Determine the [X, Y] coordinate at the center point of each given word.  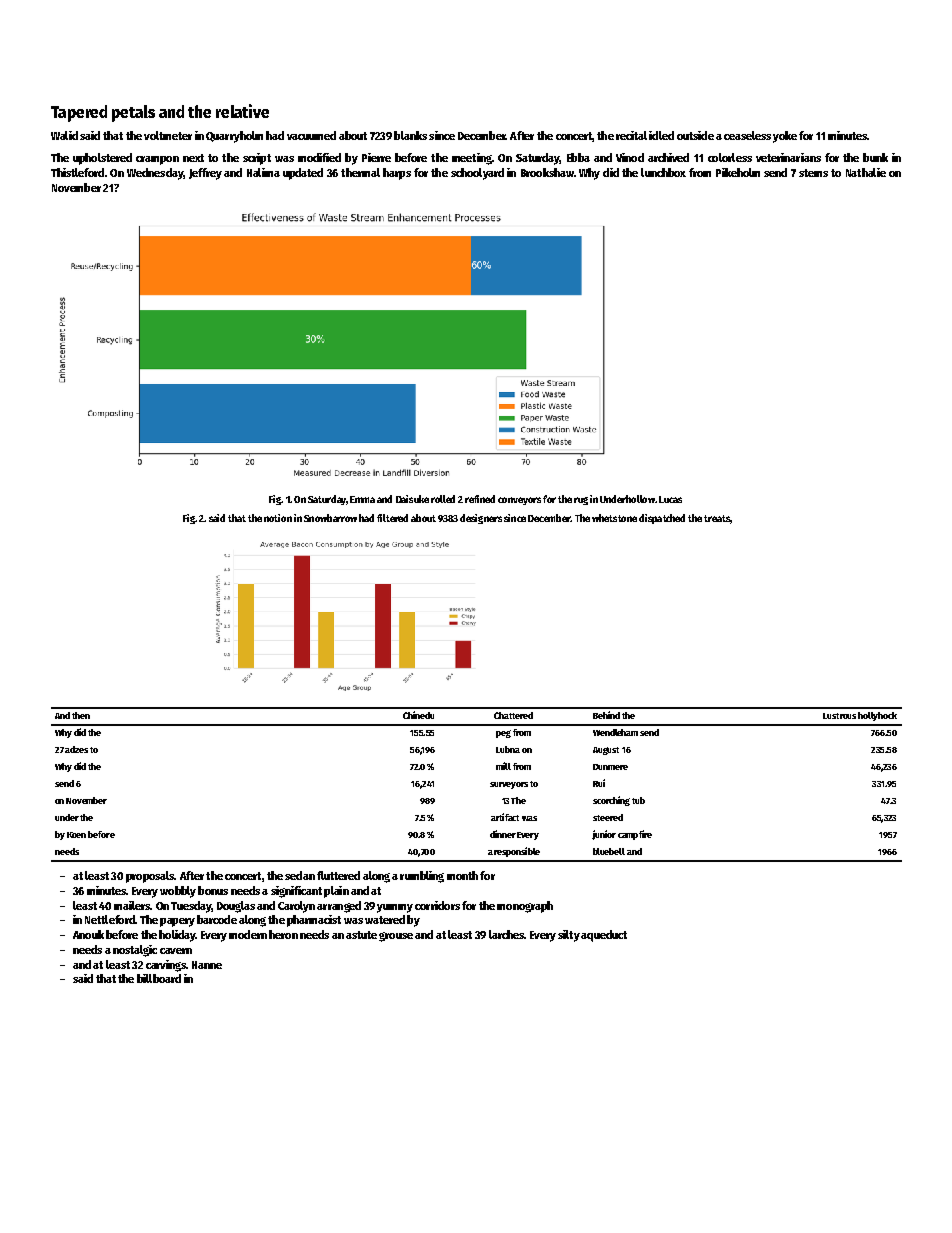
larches [506, 934]
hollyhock [877, 716]
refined [480, 499]
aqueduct [604, 936]
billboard [159, 978]
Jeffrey [205, 174]
